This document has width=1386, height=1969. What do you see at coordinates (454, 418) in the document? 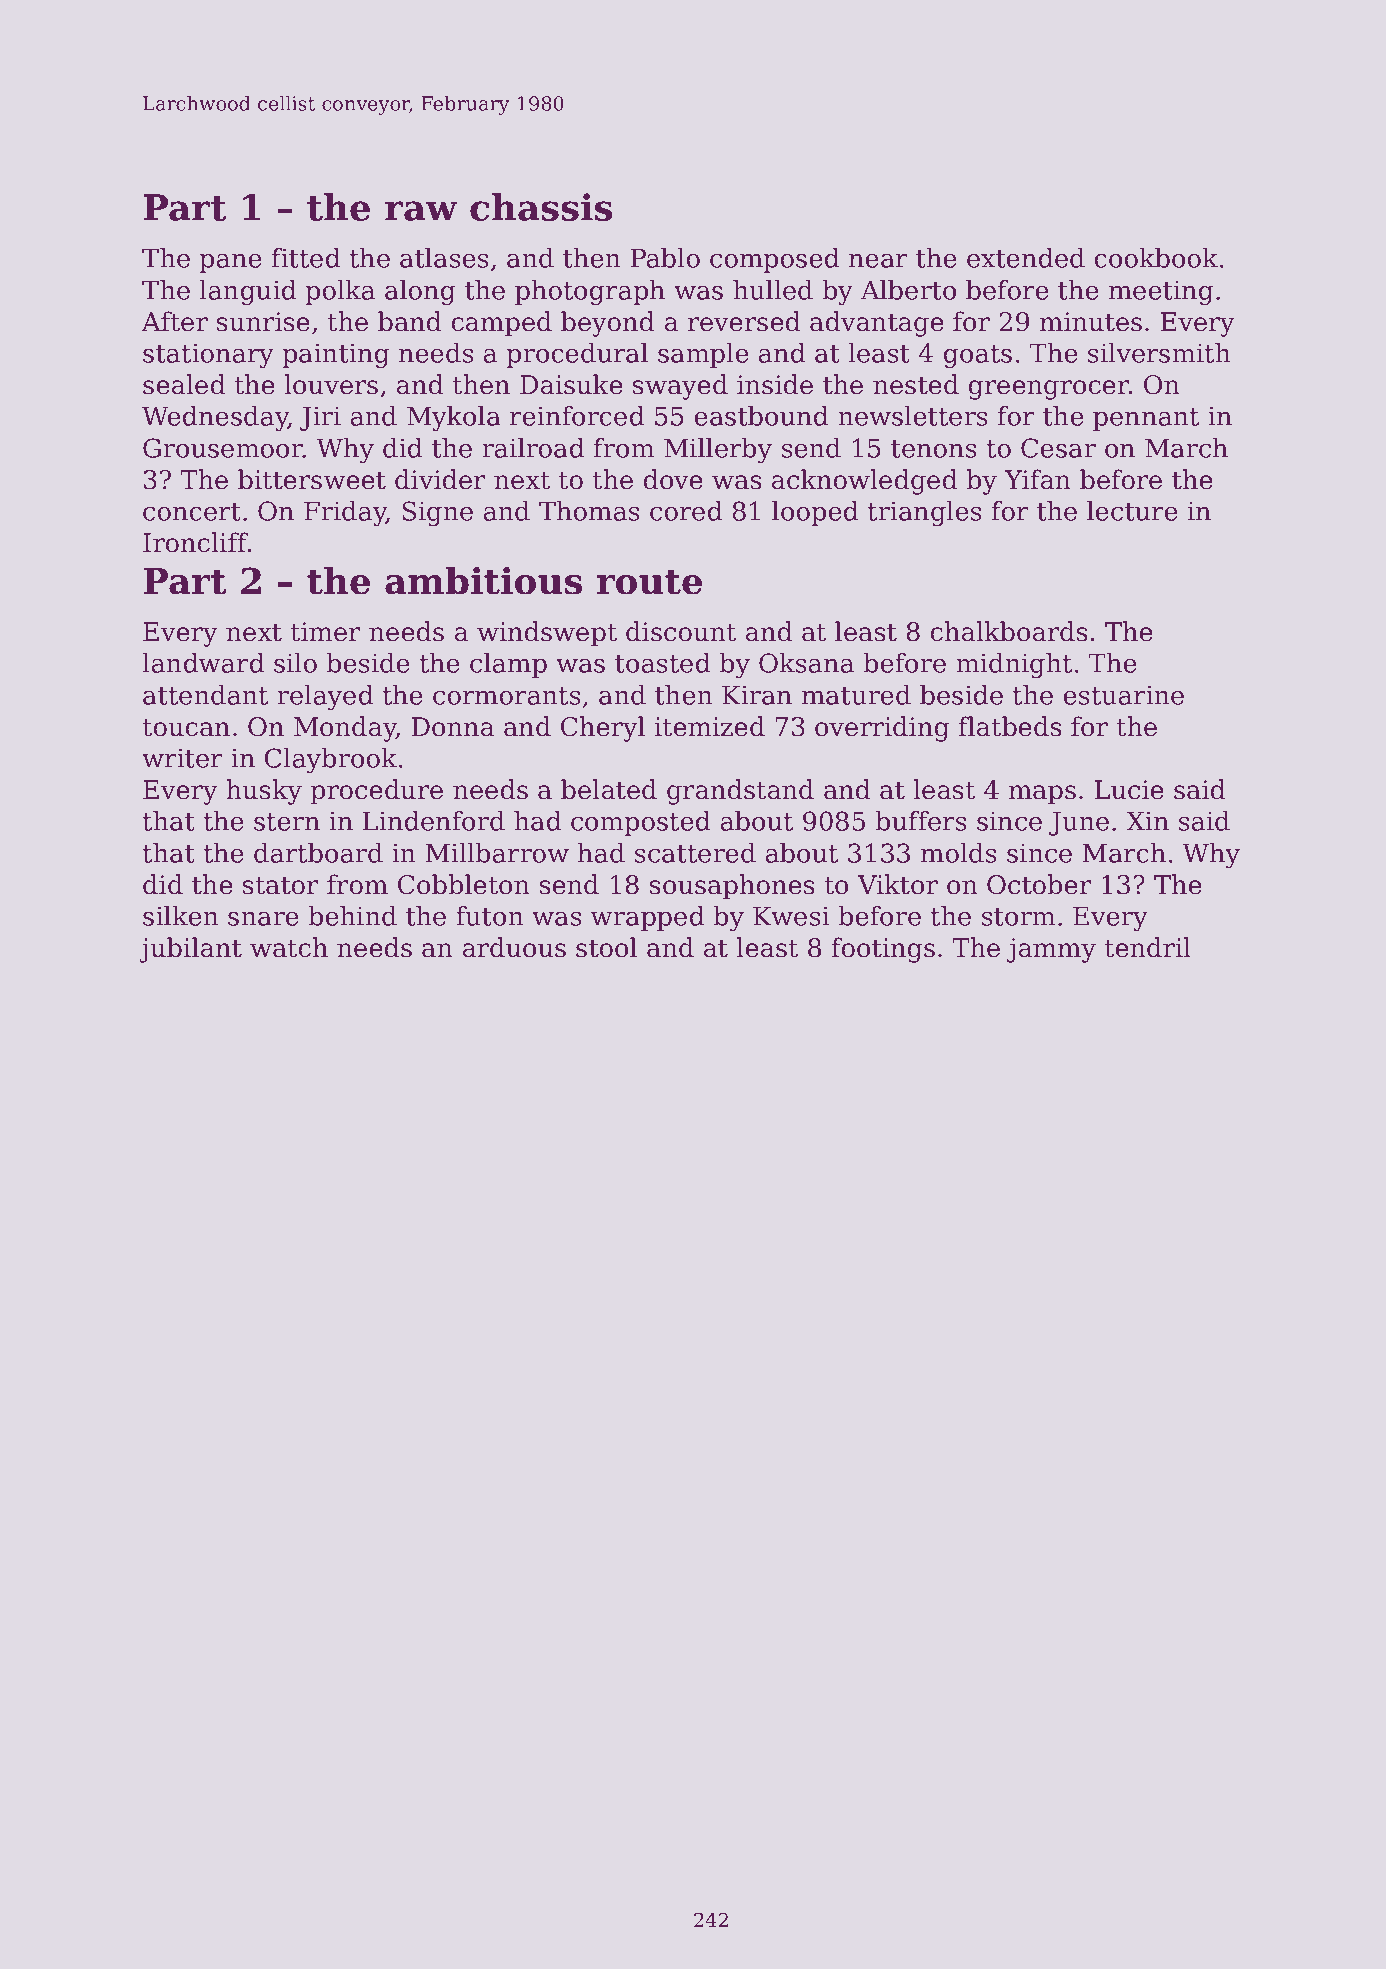
I see `Mykola` at bounding box center [454, 418].
